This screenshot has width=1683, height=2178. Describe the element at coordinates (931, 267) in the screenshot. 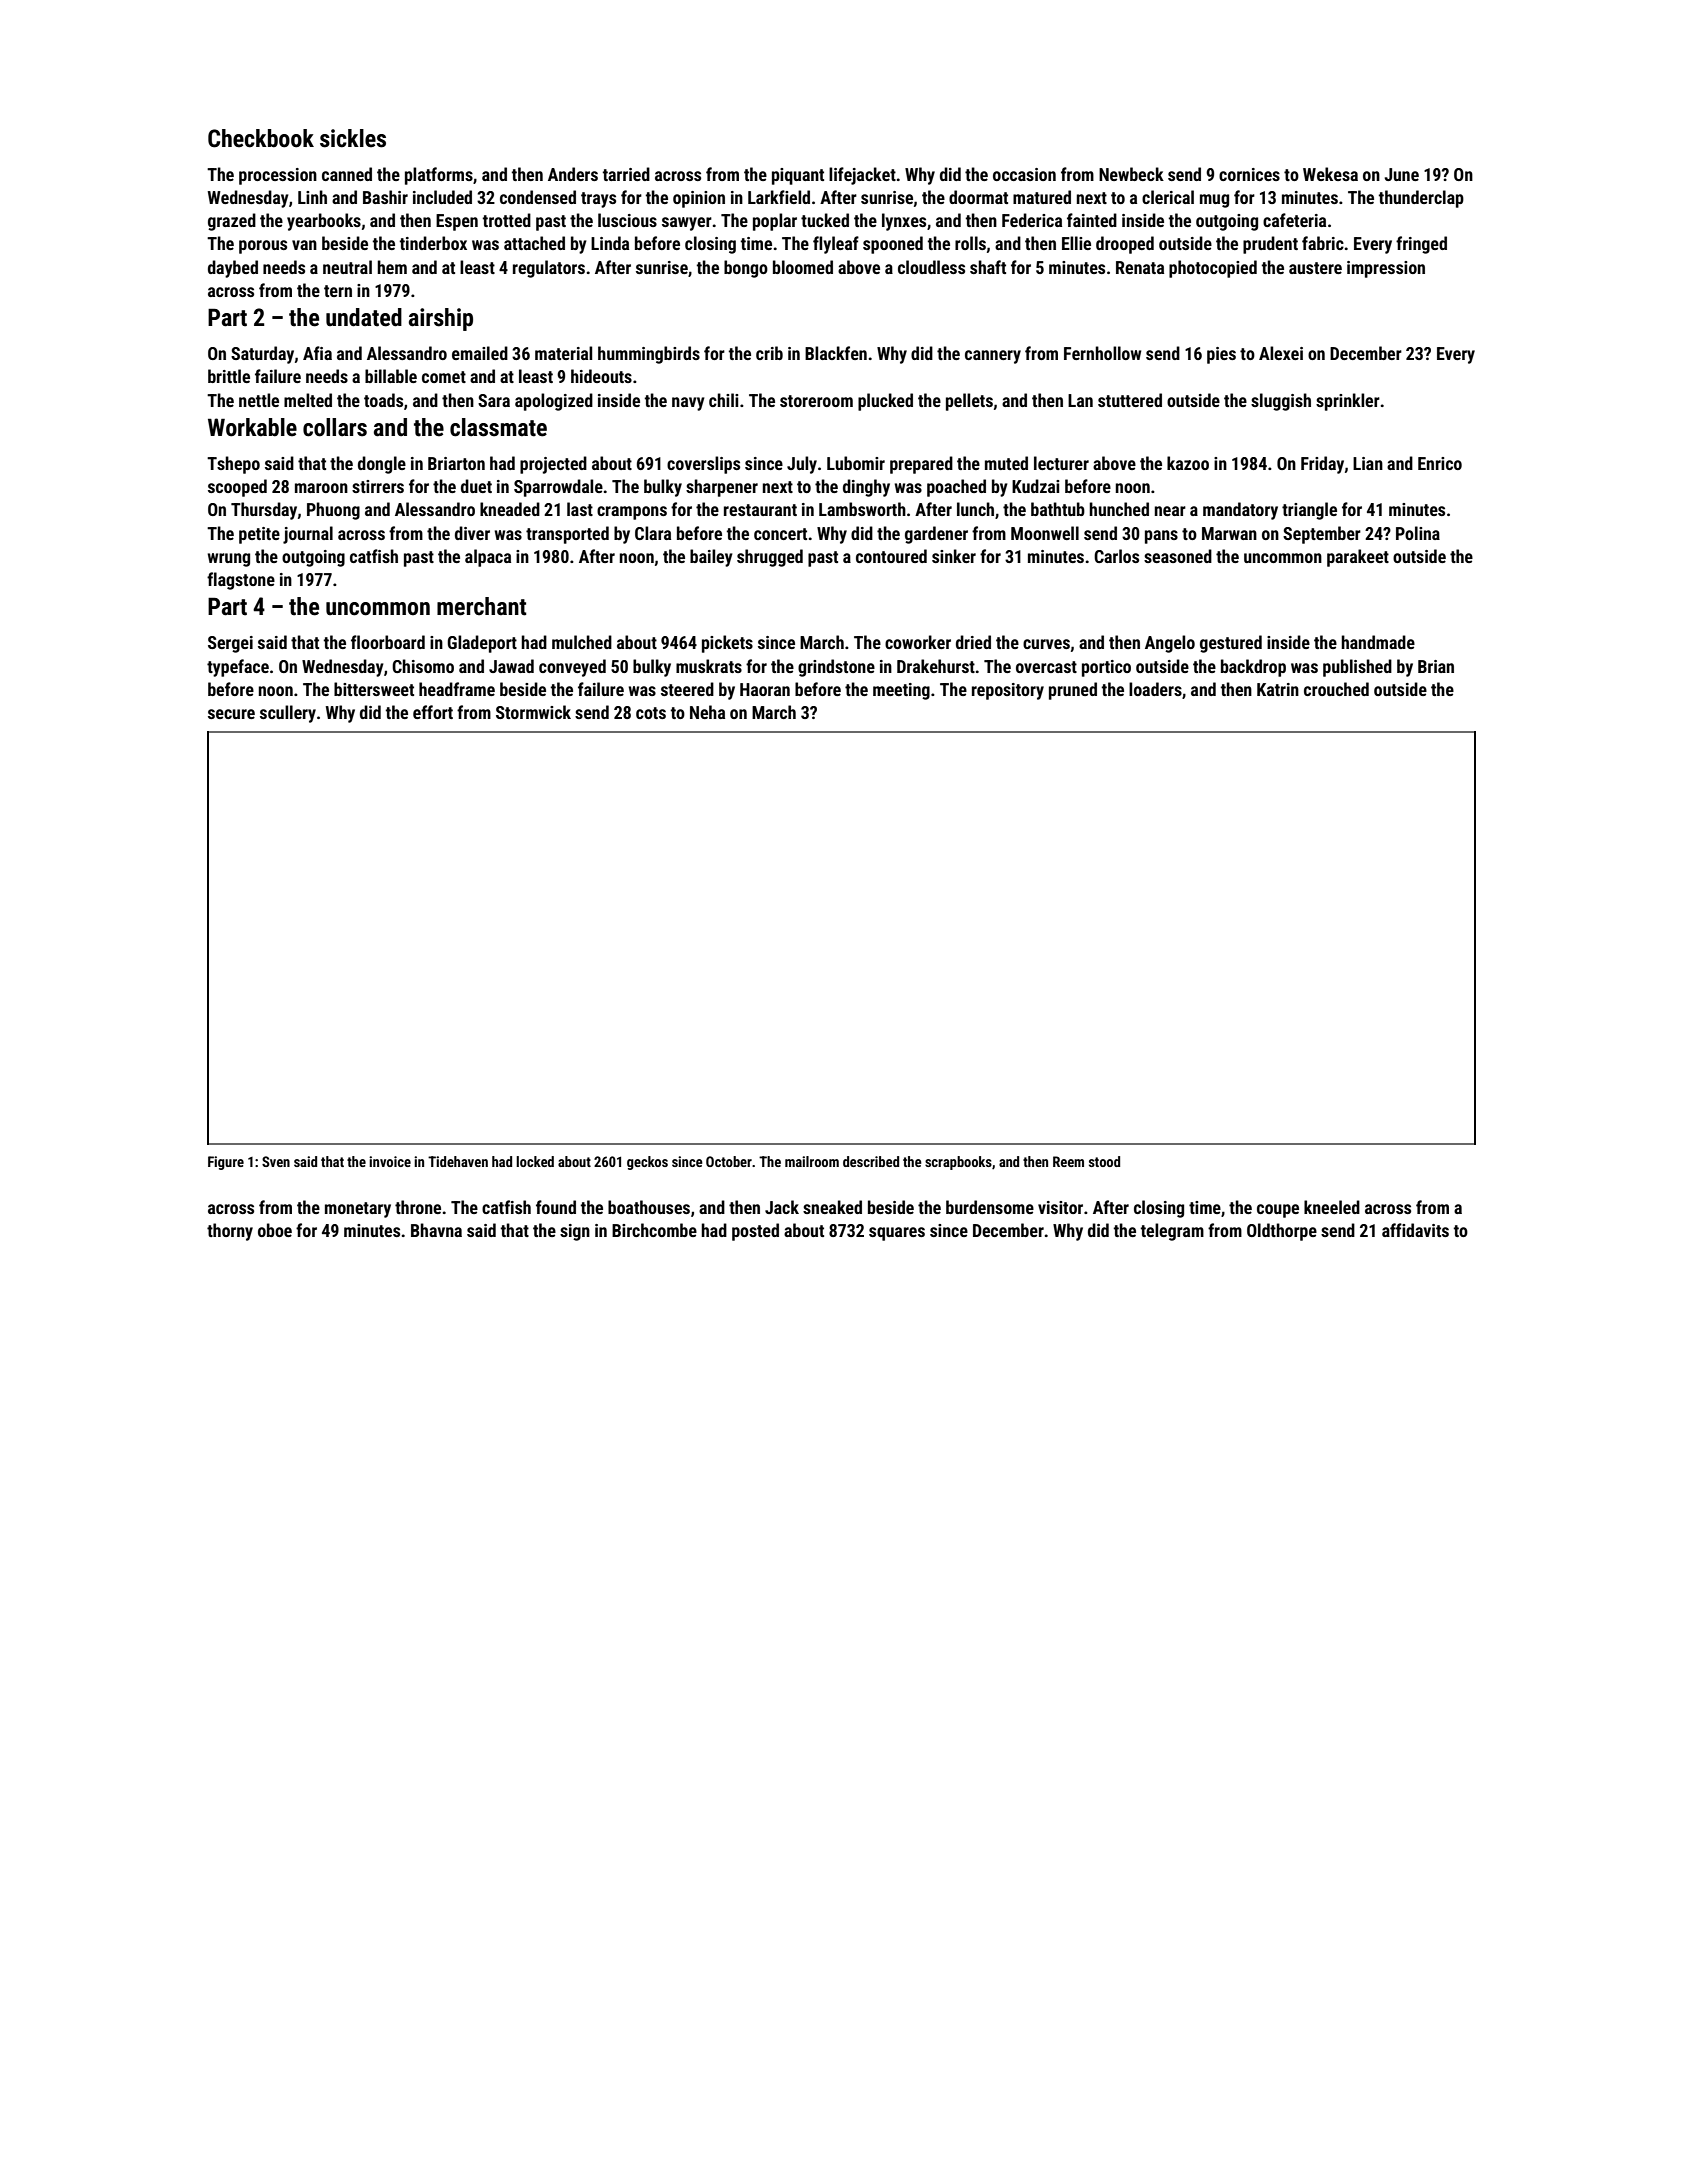

I see `cloudless` at that location.
